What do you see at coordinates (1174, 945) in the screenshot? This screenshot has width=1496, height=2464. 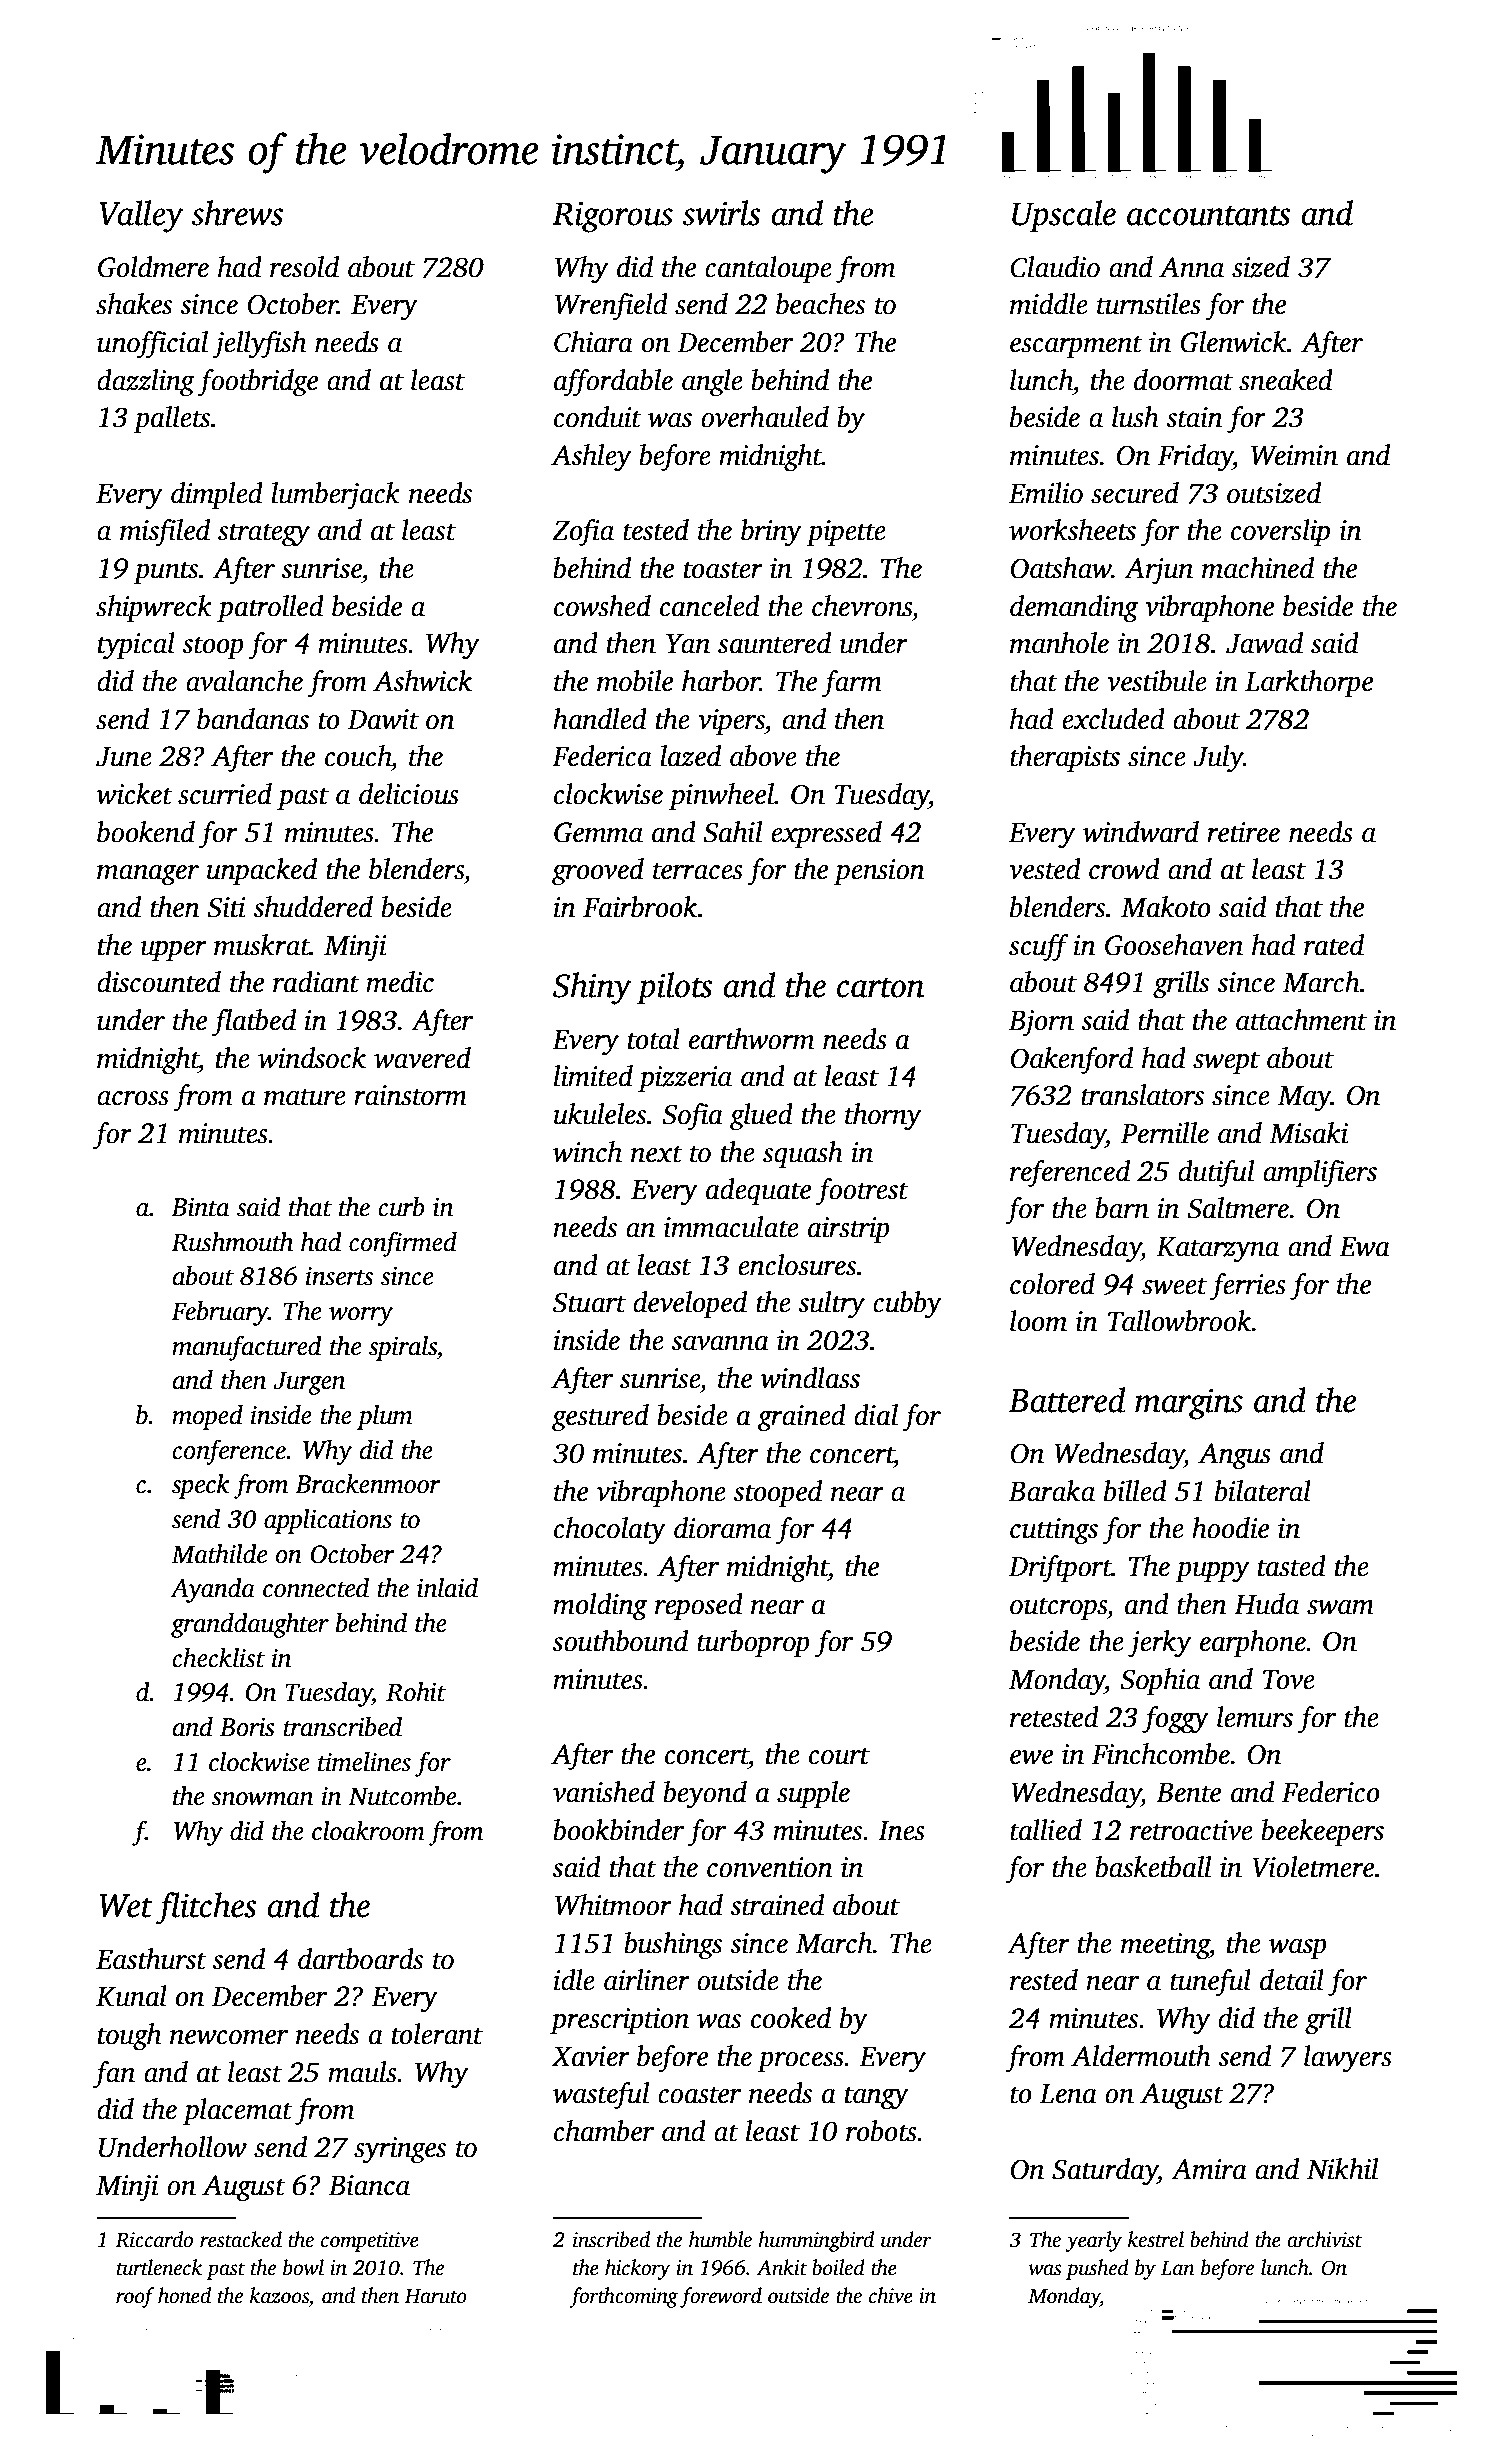 I see `Goosehaven` at bounding box center [1174, 945].
